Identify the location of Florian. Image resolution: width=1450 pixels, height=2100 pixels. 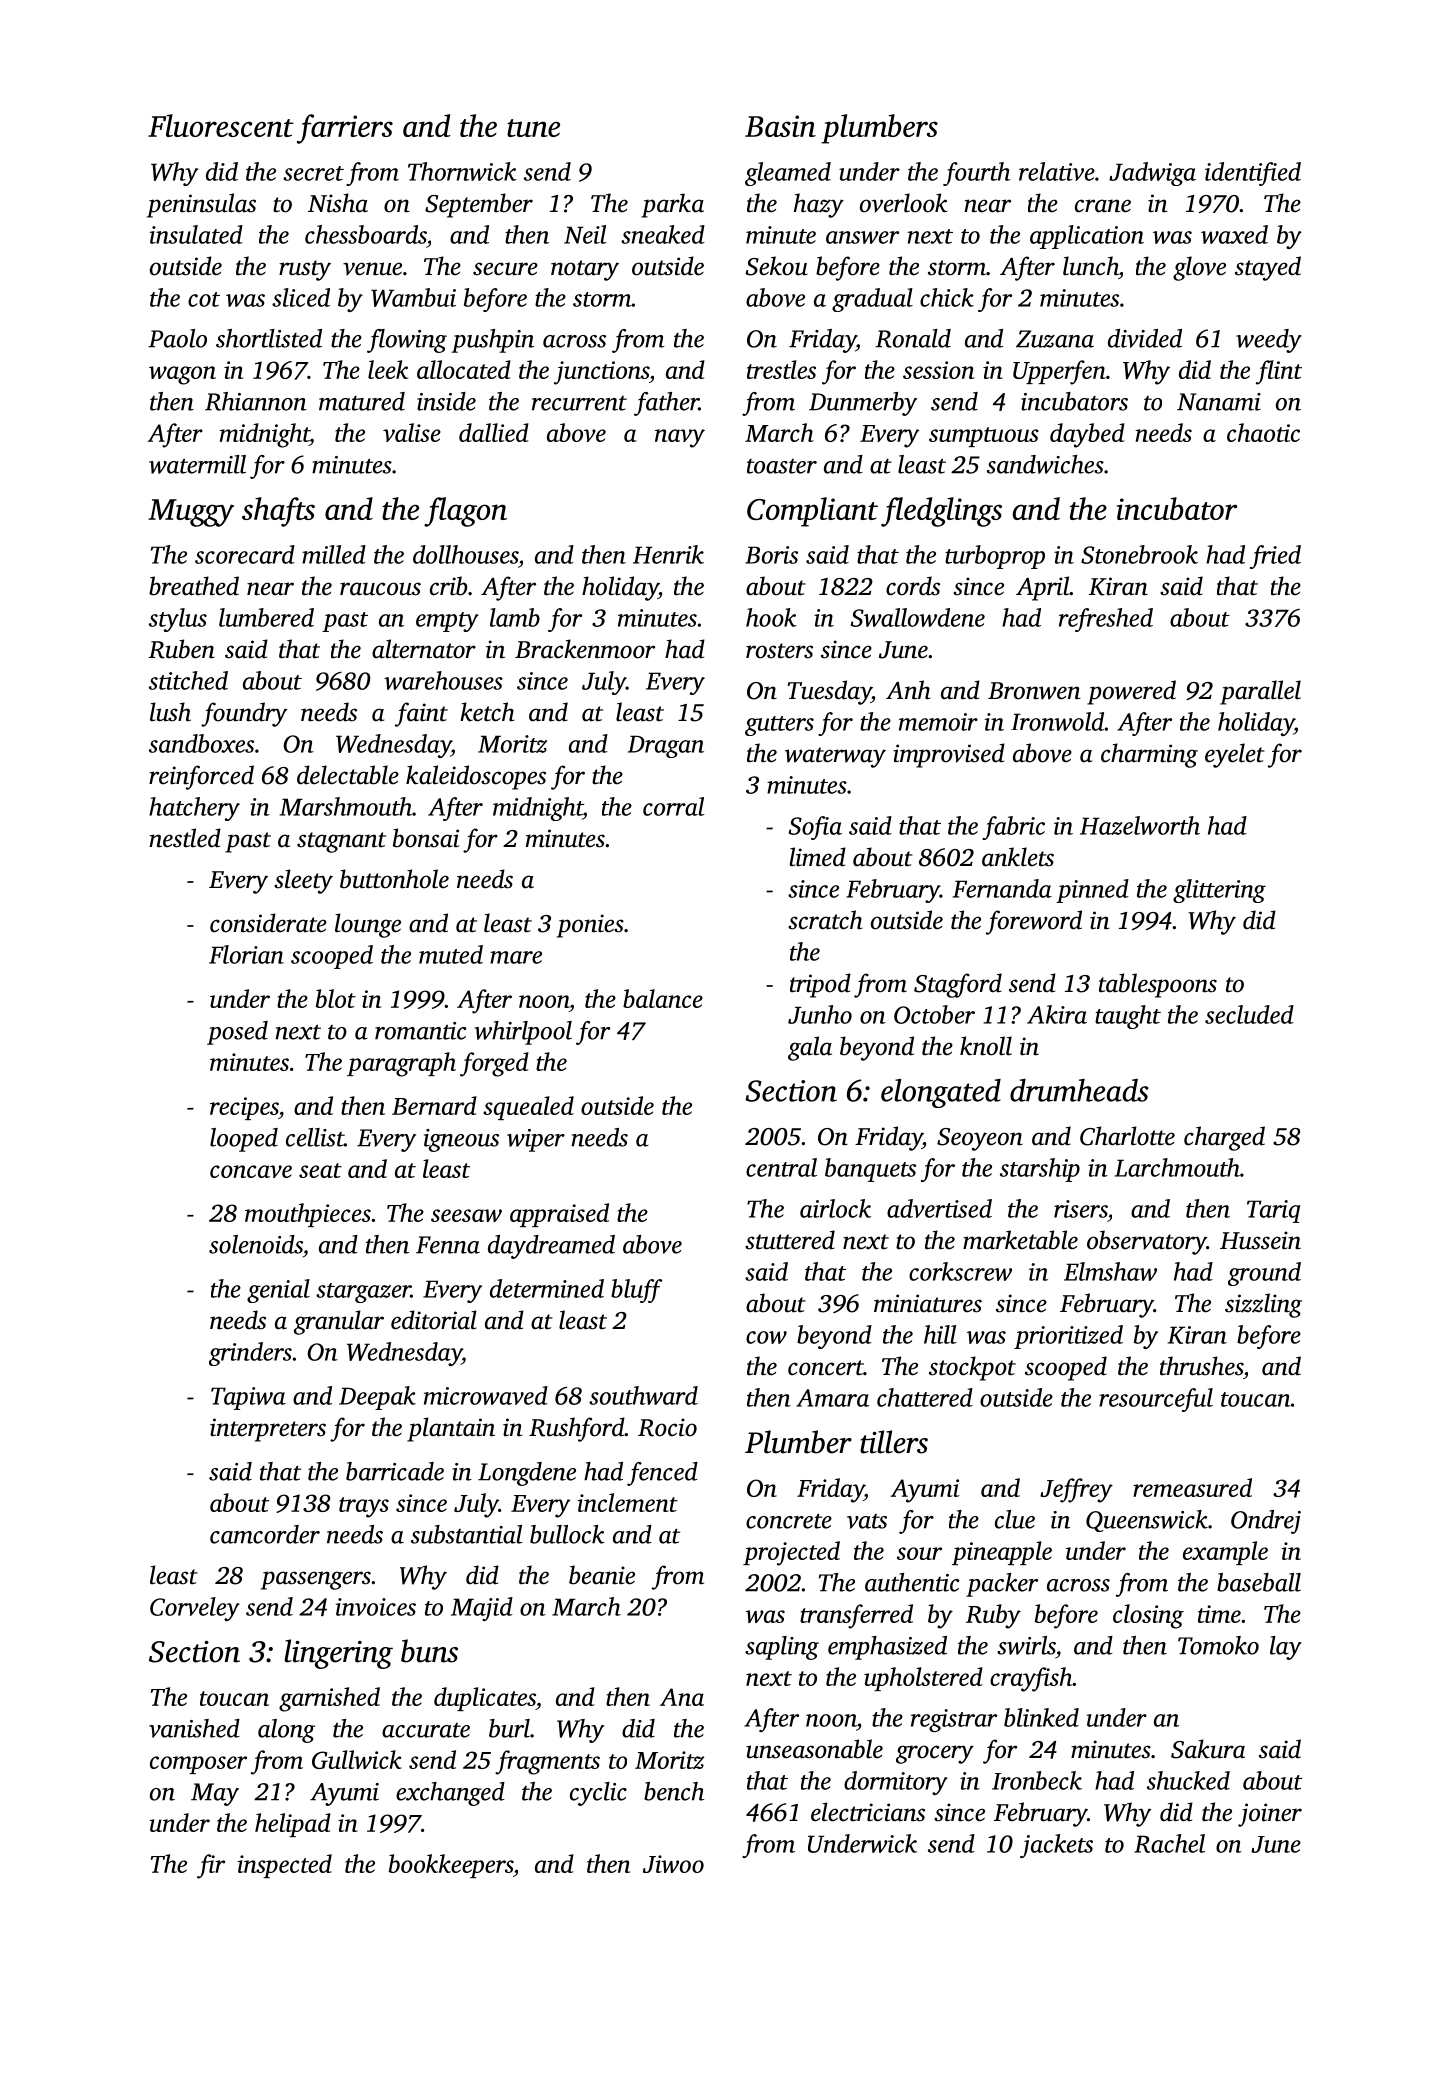
(246, 954).
